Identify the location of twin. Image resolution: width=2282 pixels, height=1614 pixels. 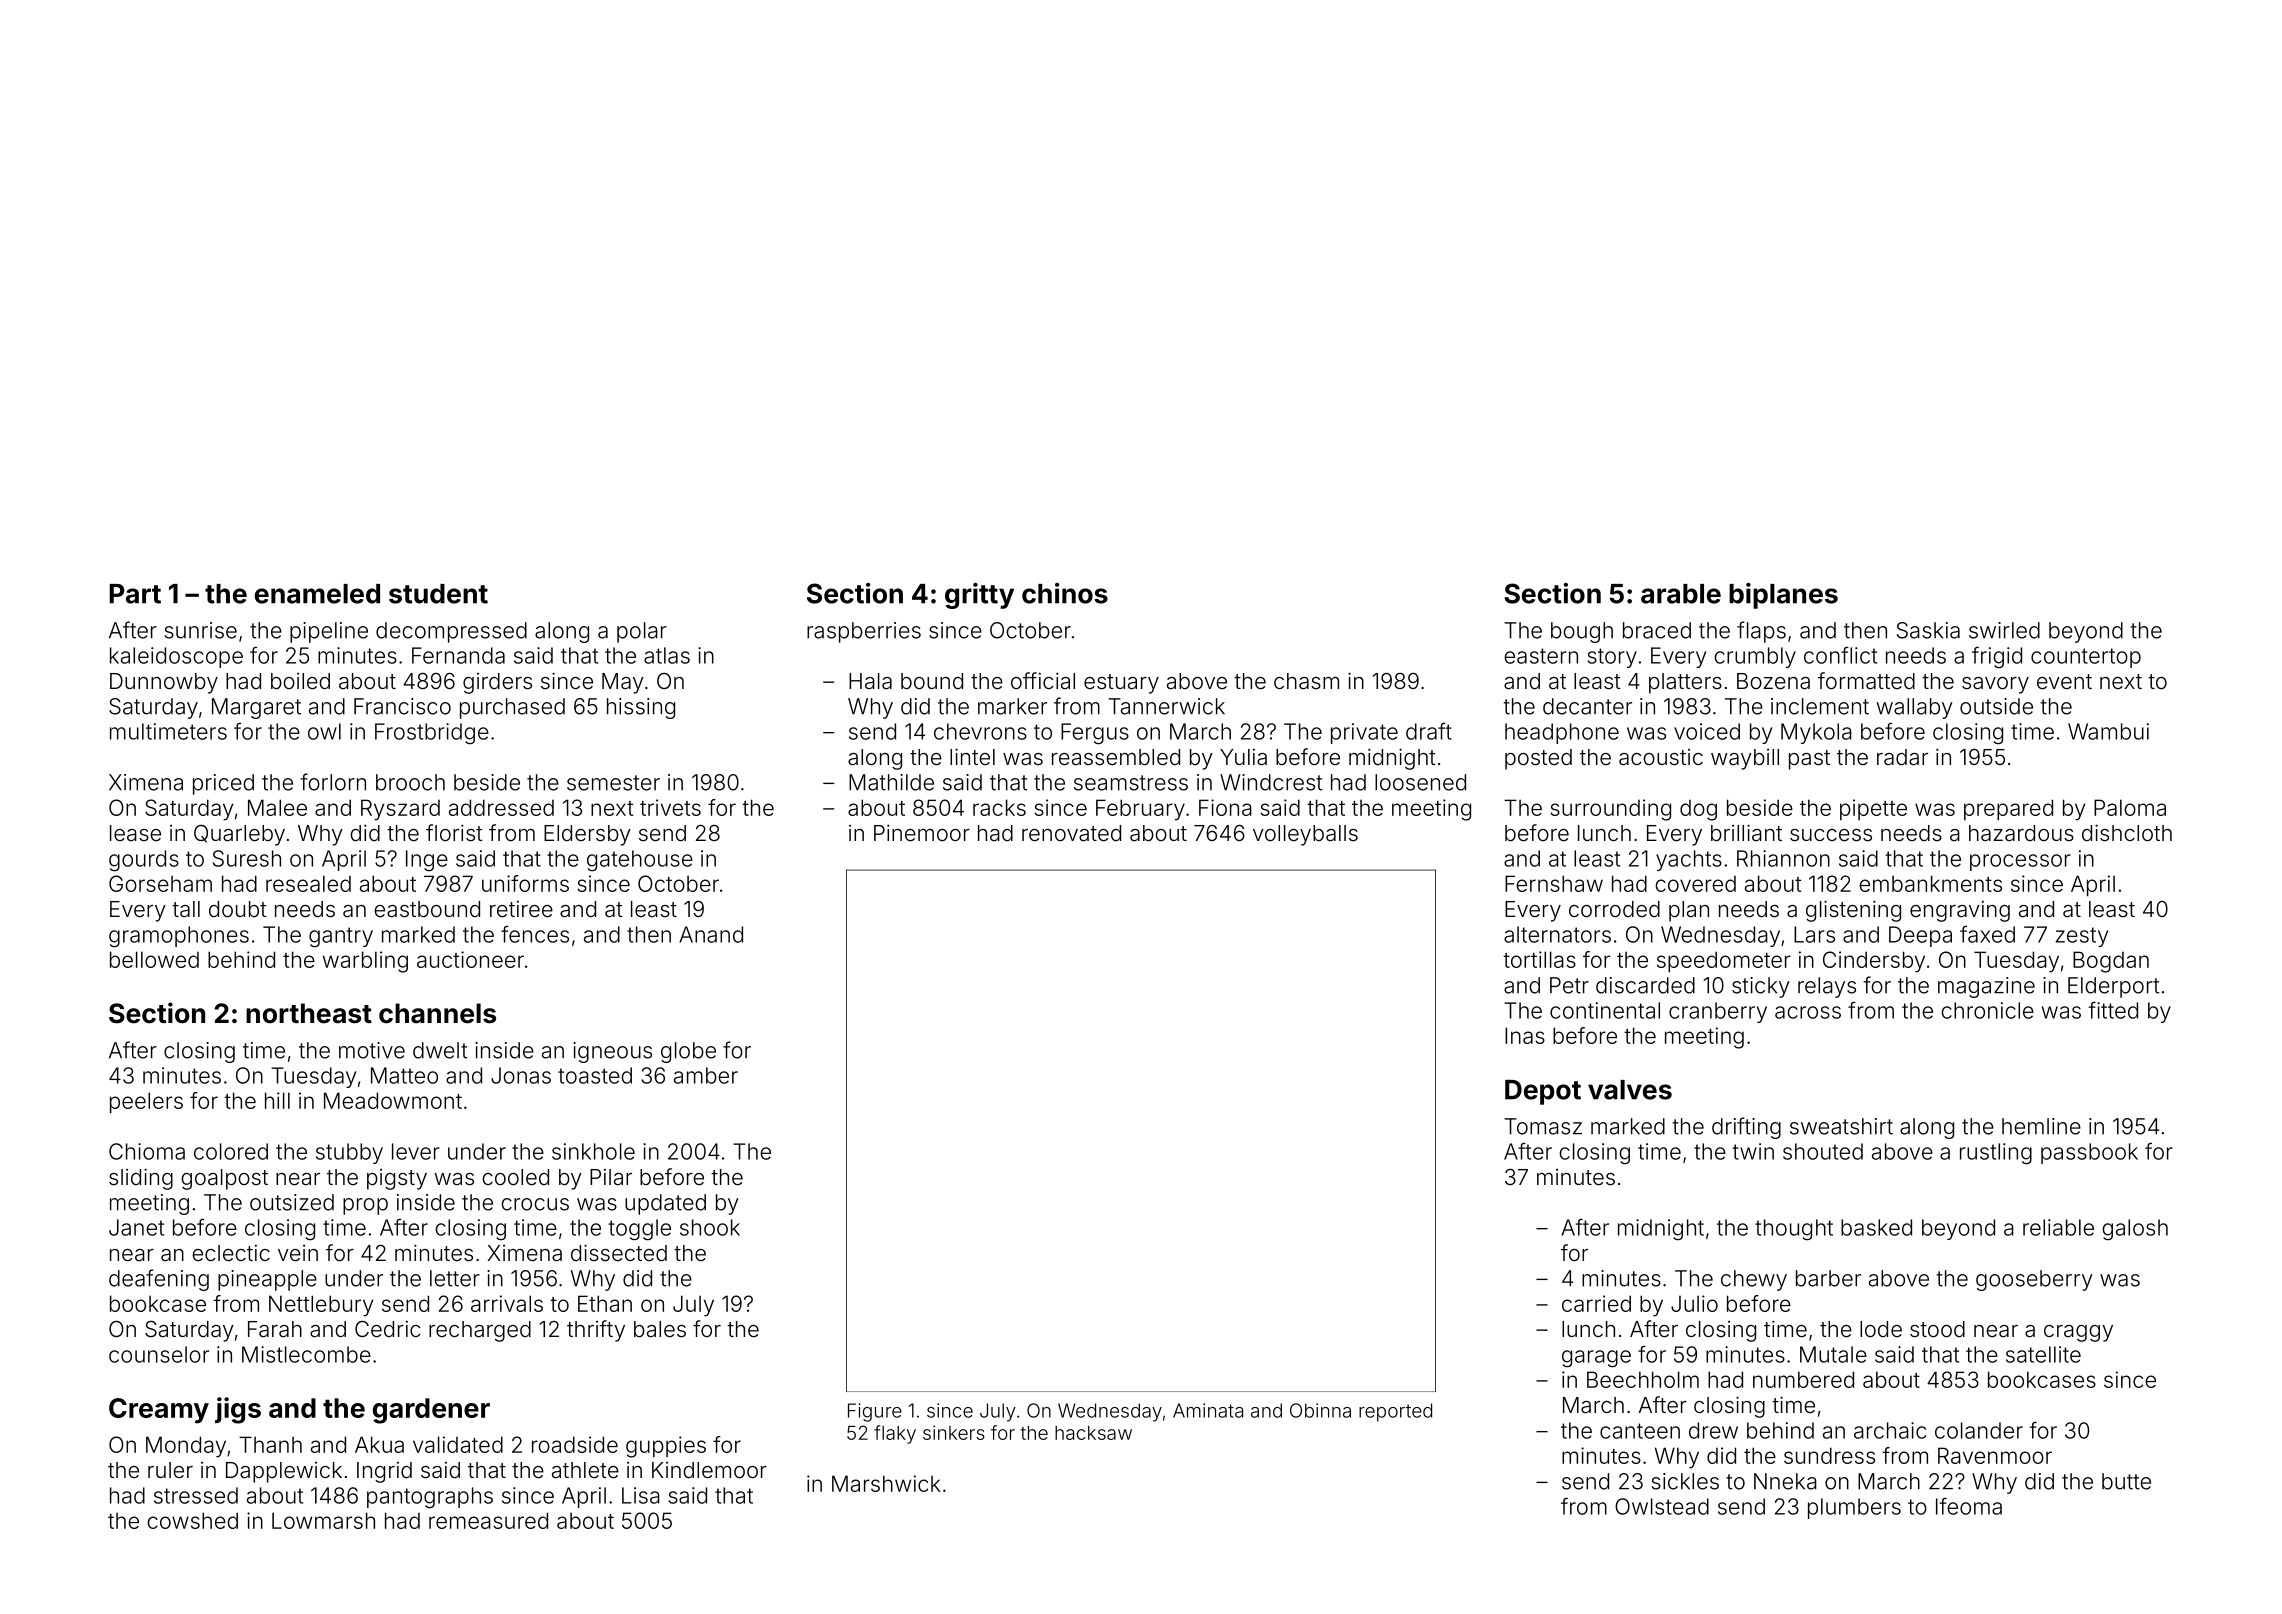
(1753, 1151).
